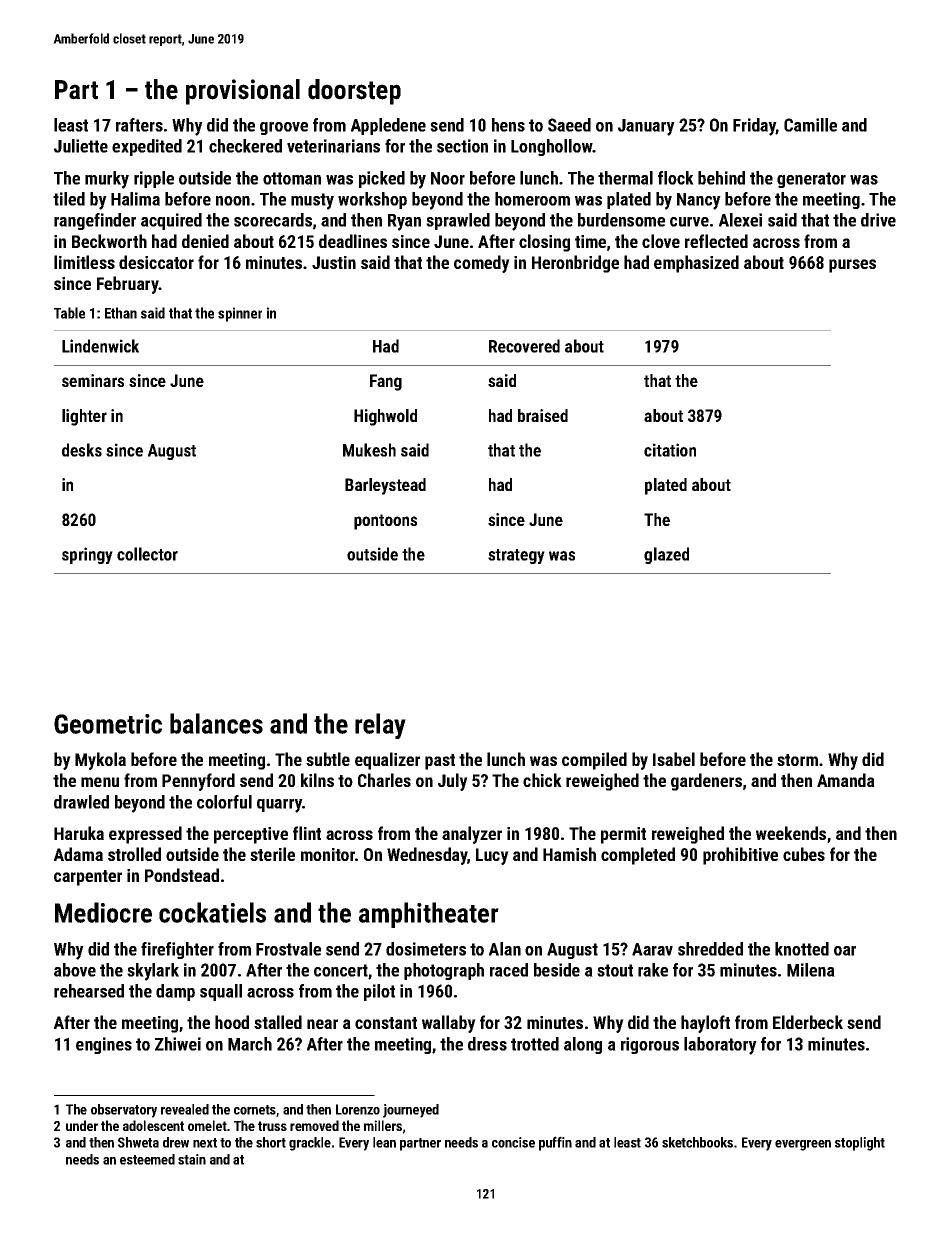  Describe the element at coordinates (104, 1045) in the screenshot. I see `engines` at that location.
